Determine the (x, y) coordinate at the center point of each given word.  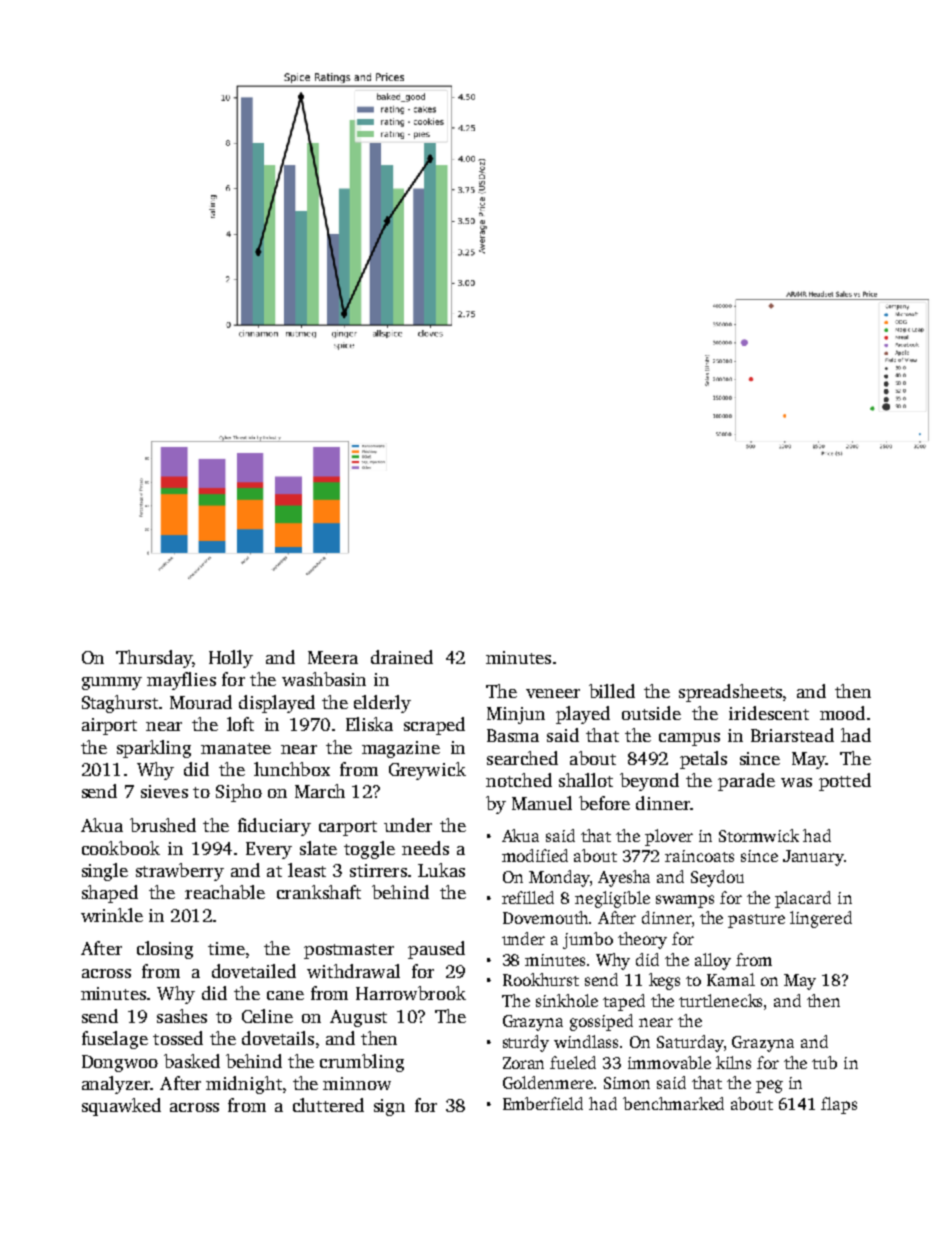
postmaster (349, 951)
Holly (231, 659)
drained (402, 657)
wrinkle (112, 915)
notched (519, 780)
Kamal (731, 979)
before (604, 803)
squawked (121, 1107)
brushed (163, 825)
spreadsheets (730, 693)
